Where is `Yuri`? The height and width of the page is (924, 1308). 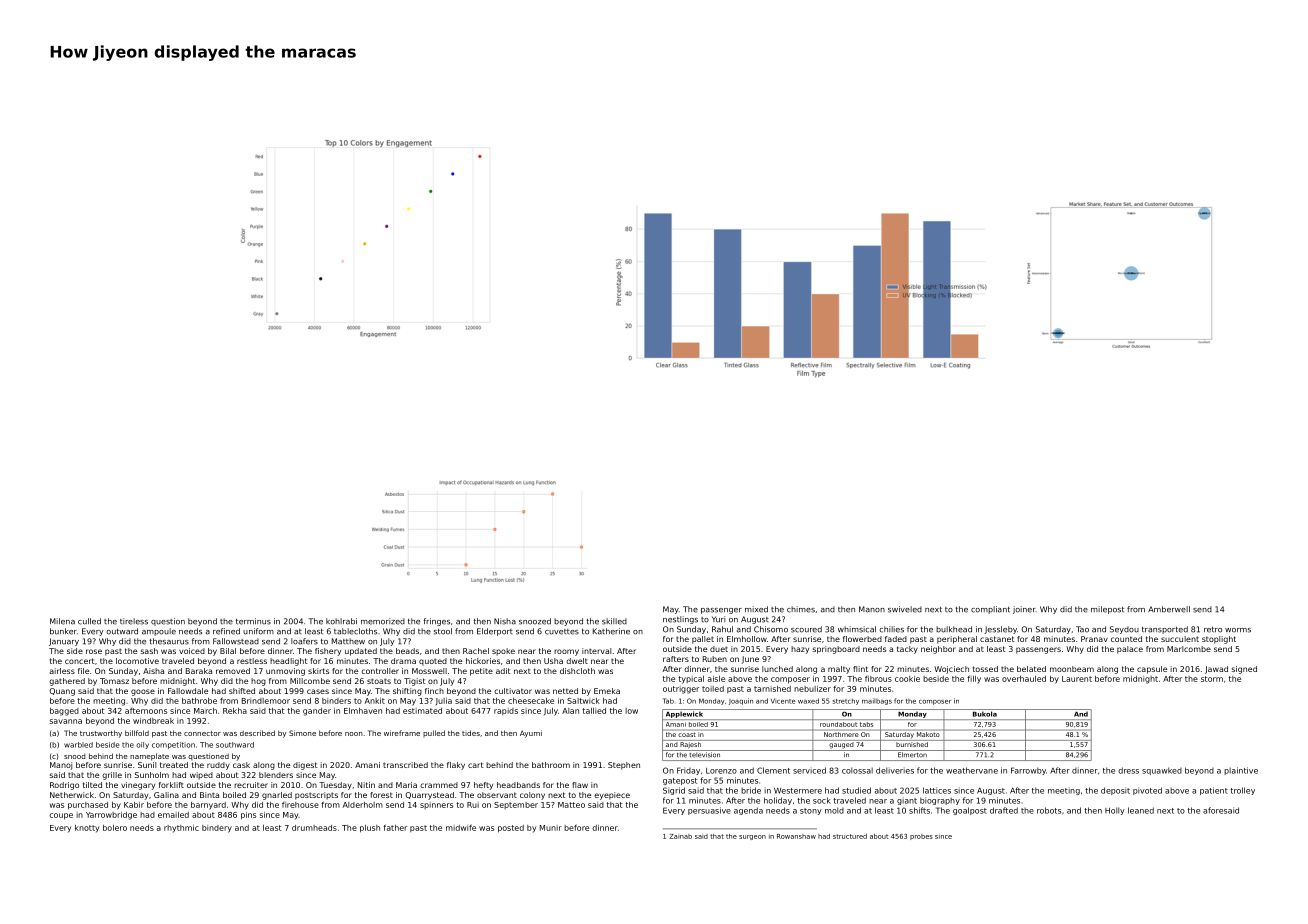 Yuri is located at coordinates (718, 619).
